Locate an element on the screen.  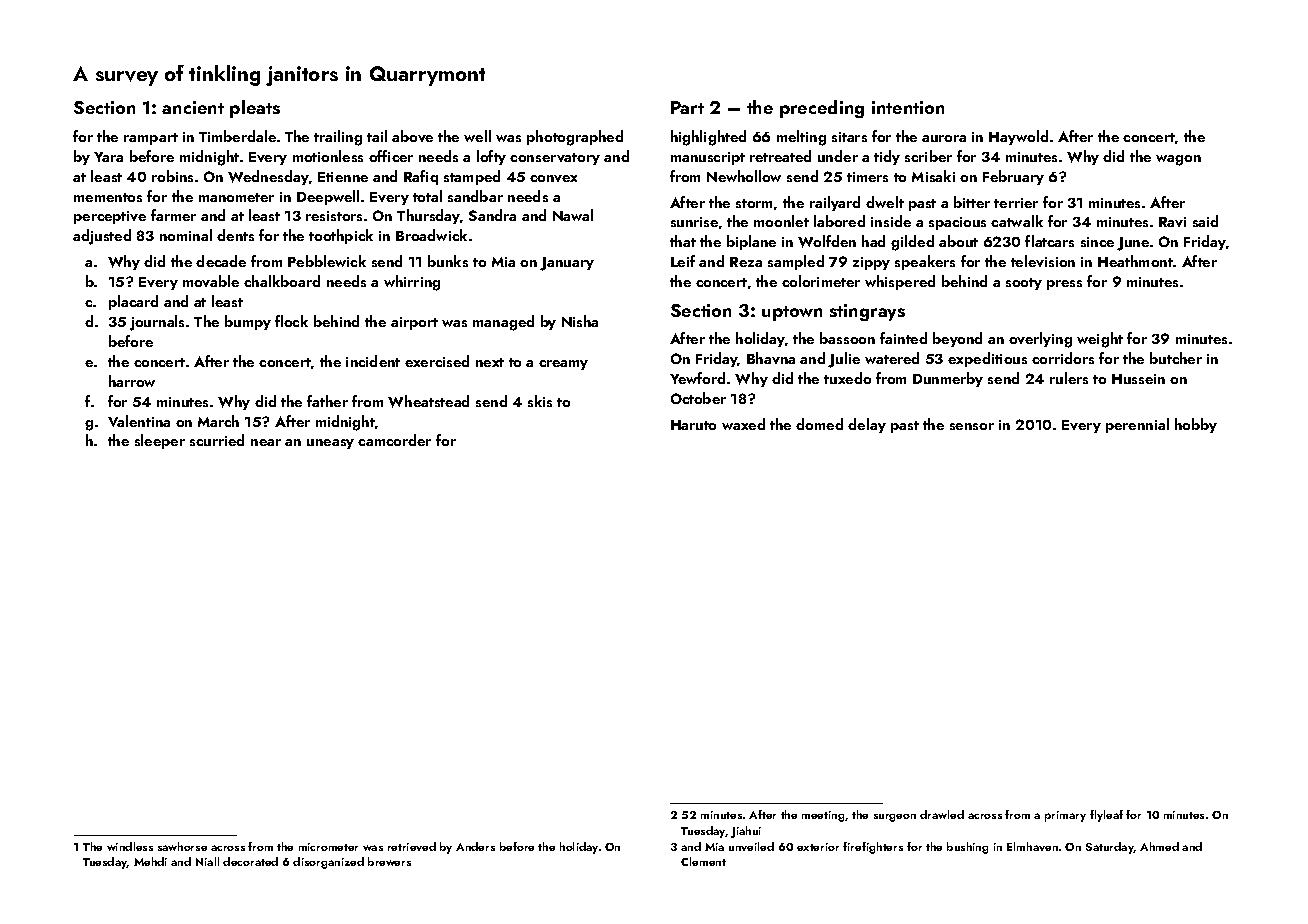
domed is located at coordinates (819, 424).
